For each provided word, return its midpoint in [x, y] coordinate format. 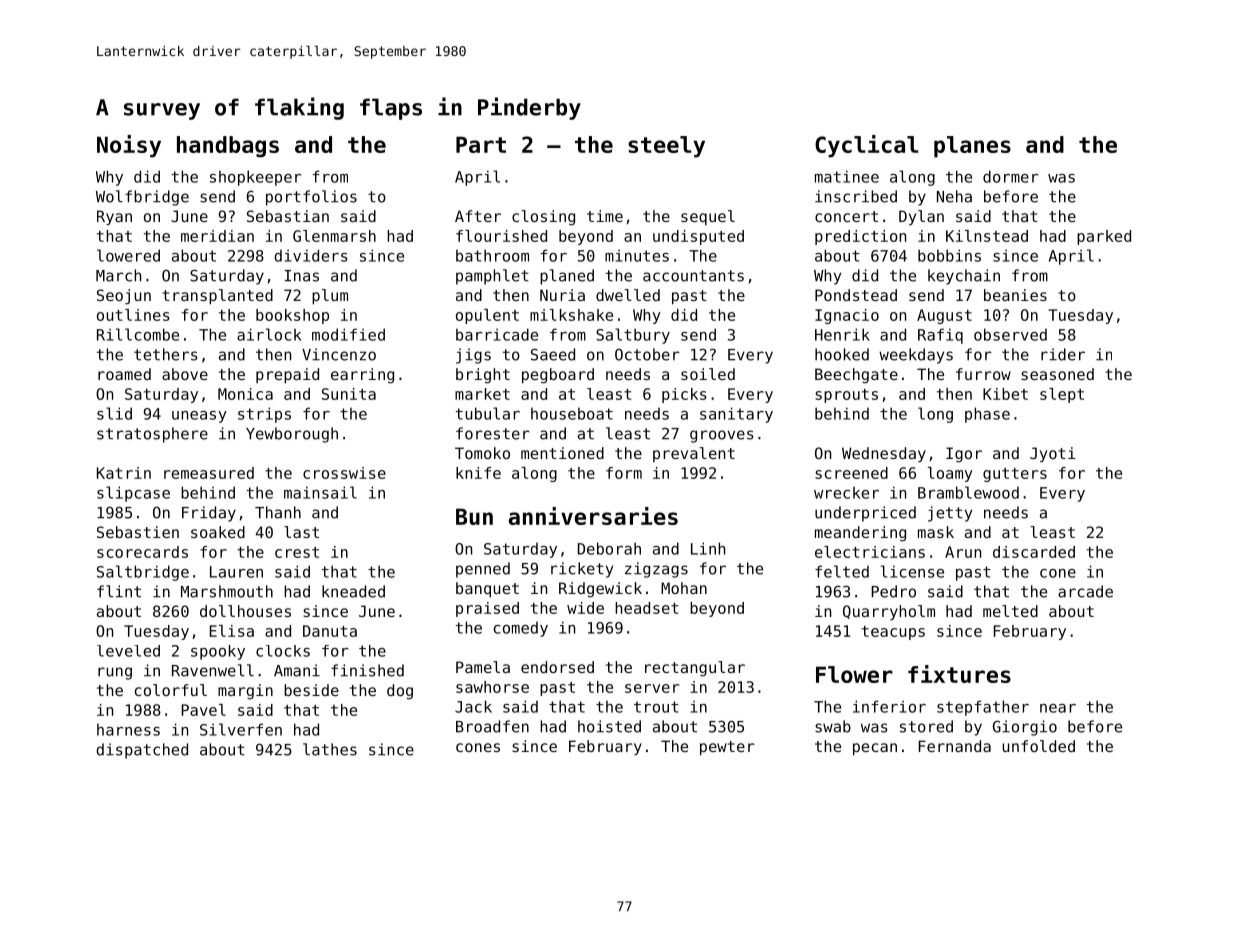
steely [666, 147]
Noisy [129, 146]
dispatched [142, 751]
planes [972, 147]
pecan [875, 749]
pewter [727, 748]
